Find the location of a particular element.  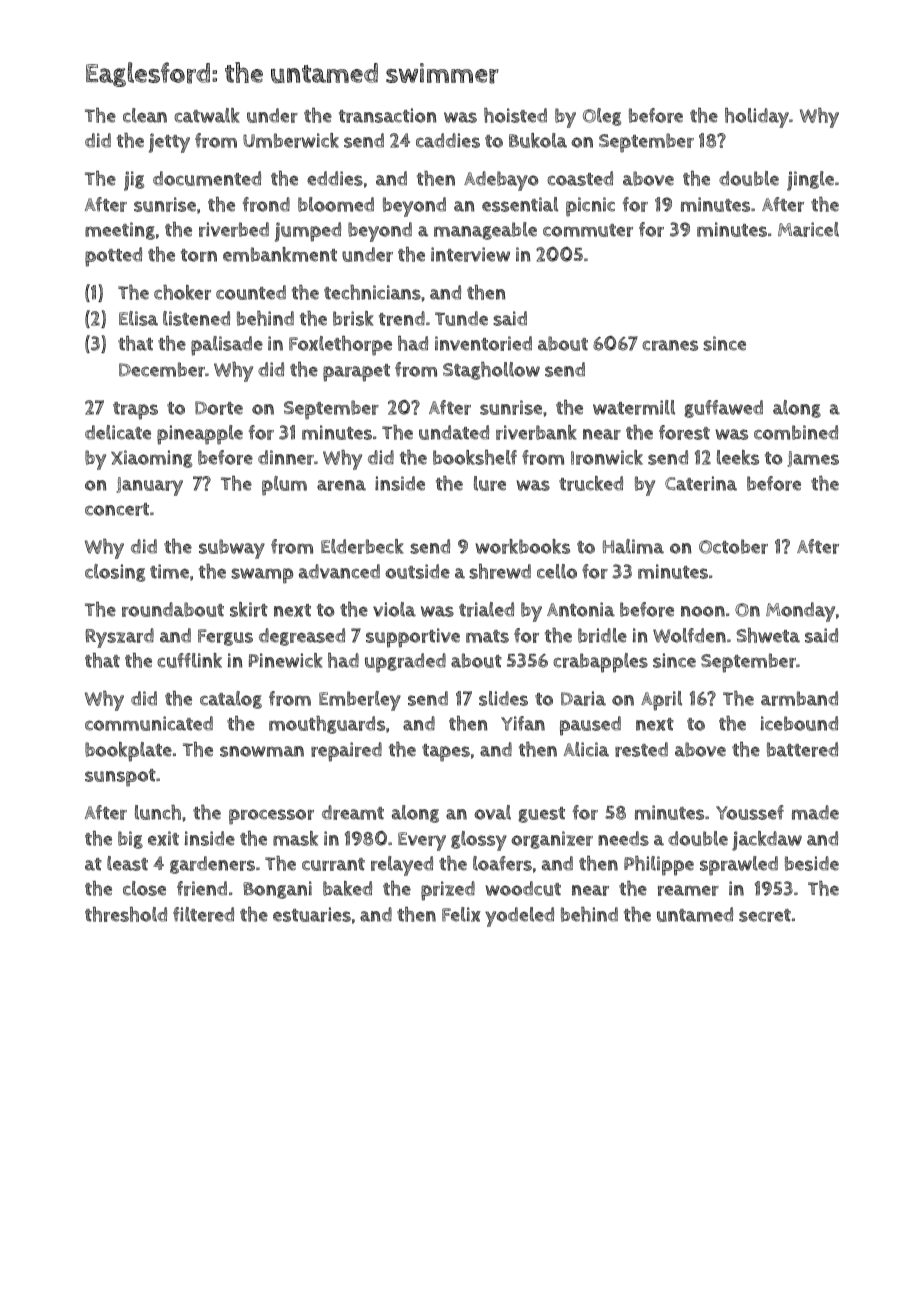

pineapple is located at coordinates (200, 435).
